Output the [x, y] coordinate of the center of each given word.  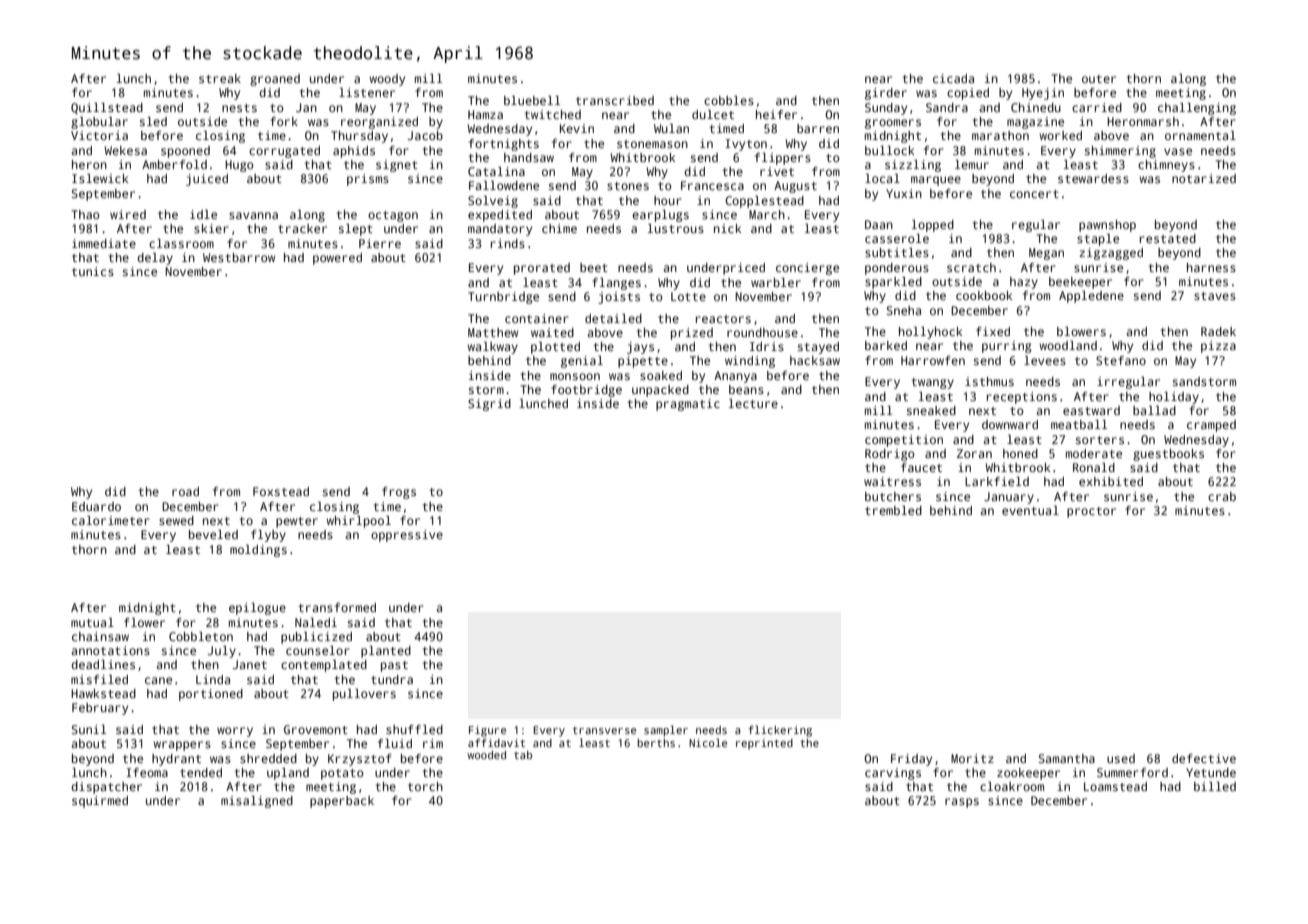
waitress [892, 481]
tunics [93, 271]
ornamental [1200, 135]
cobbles [729, 100]
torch [425, 786]
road [185, 491]
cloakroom [1012, 786]
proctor [1091, 512]
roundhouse [762, 332]
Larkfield [997, 481]
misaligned [257, 802]
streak [220, 78]
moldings [258, 551]
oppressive [407, 536]
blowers [1081, 331]
